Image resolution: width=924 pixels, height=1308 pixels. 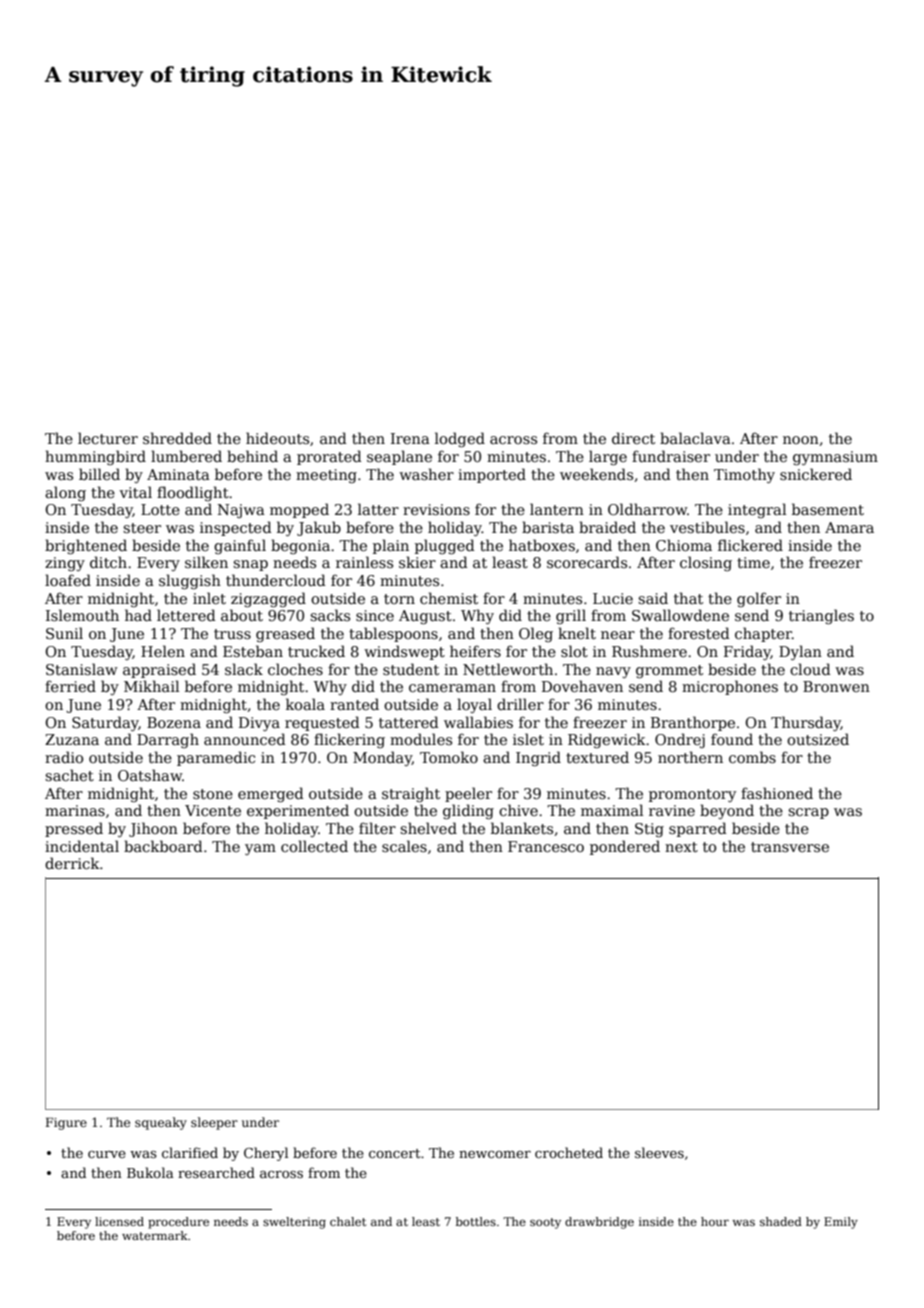 I want to click on ditch, so click(x=108, y=562).
